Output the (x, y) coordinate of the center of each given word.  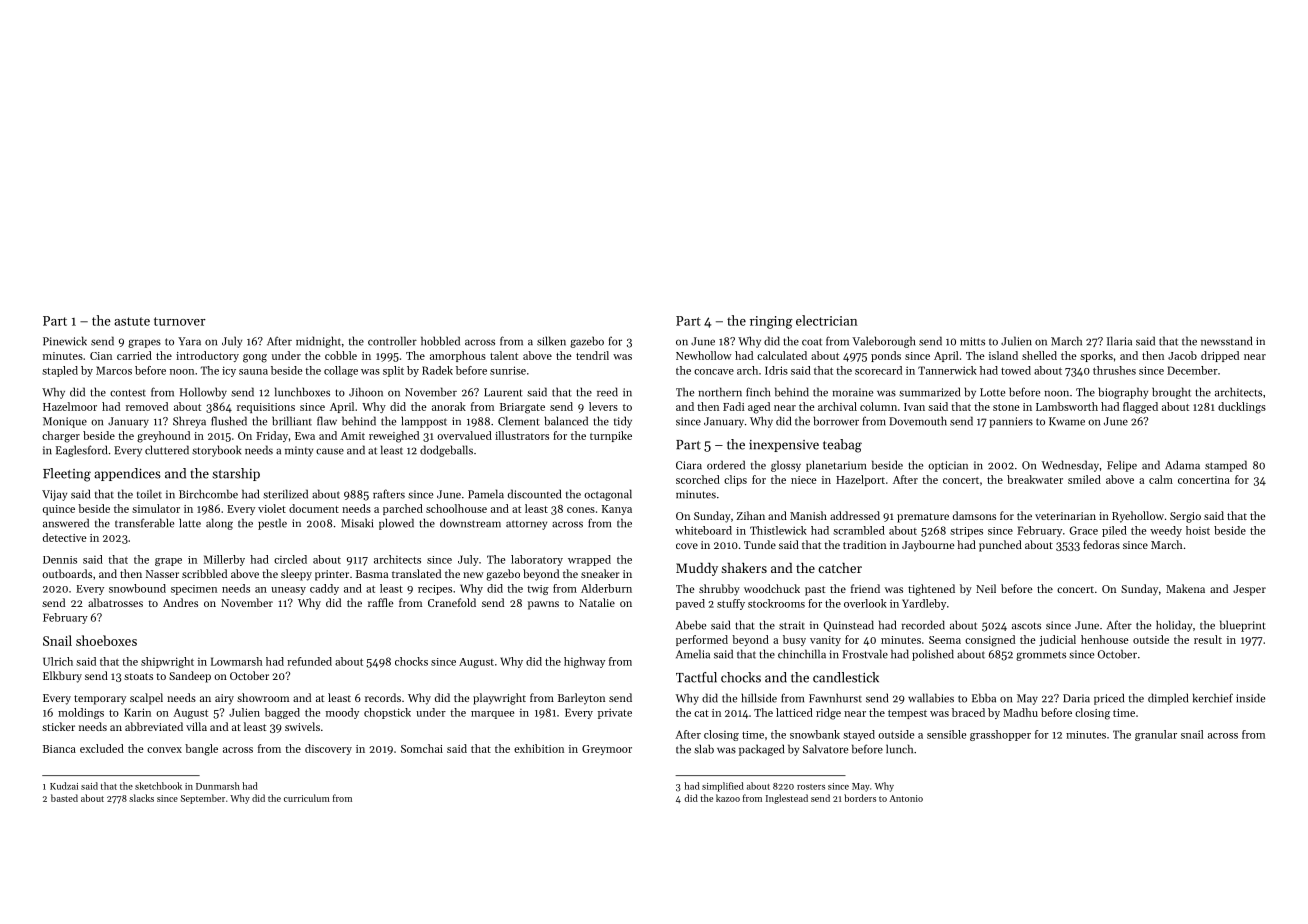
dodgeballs (446, 451)
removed (147, 406)
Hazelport (860, 480)
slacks (141, 798)
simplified (723, 787)
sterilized (285, 494)
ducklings (1242, 408)
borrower (836, 421)
